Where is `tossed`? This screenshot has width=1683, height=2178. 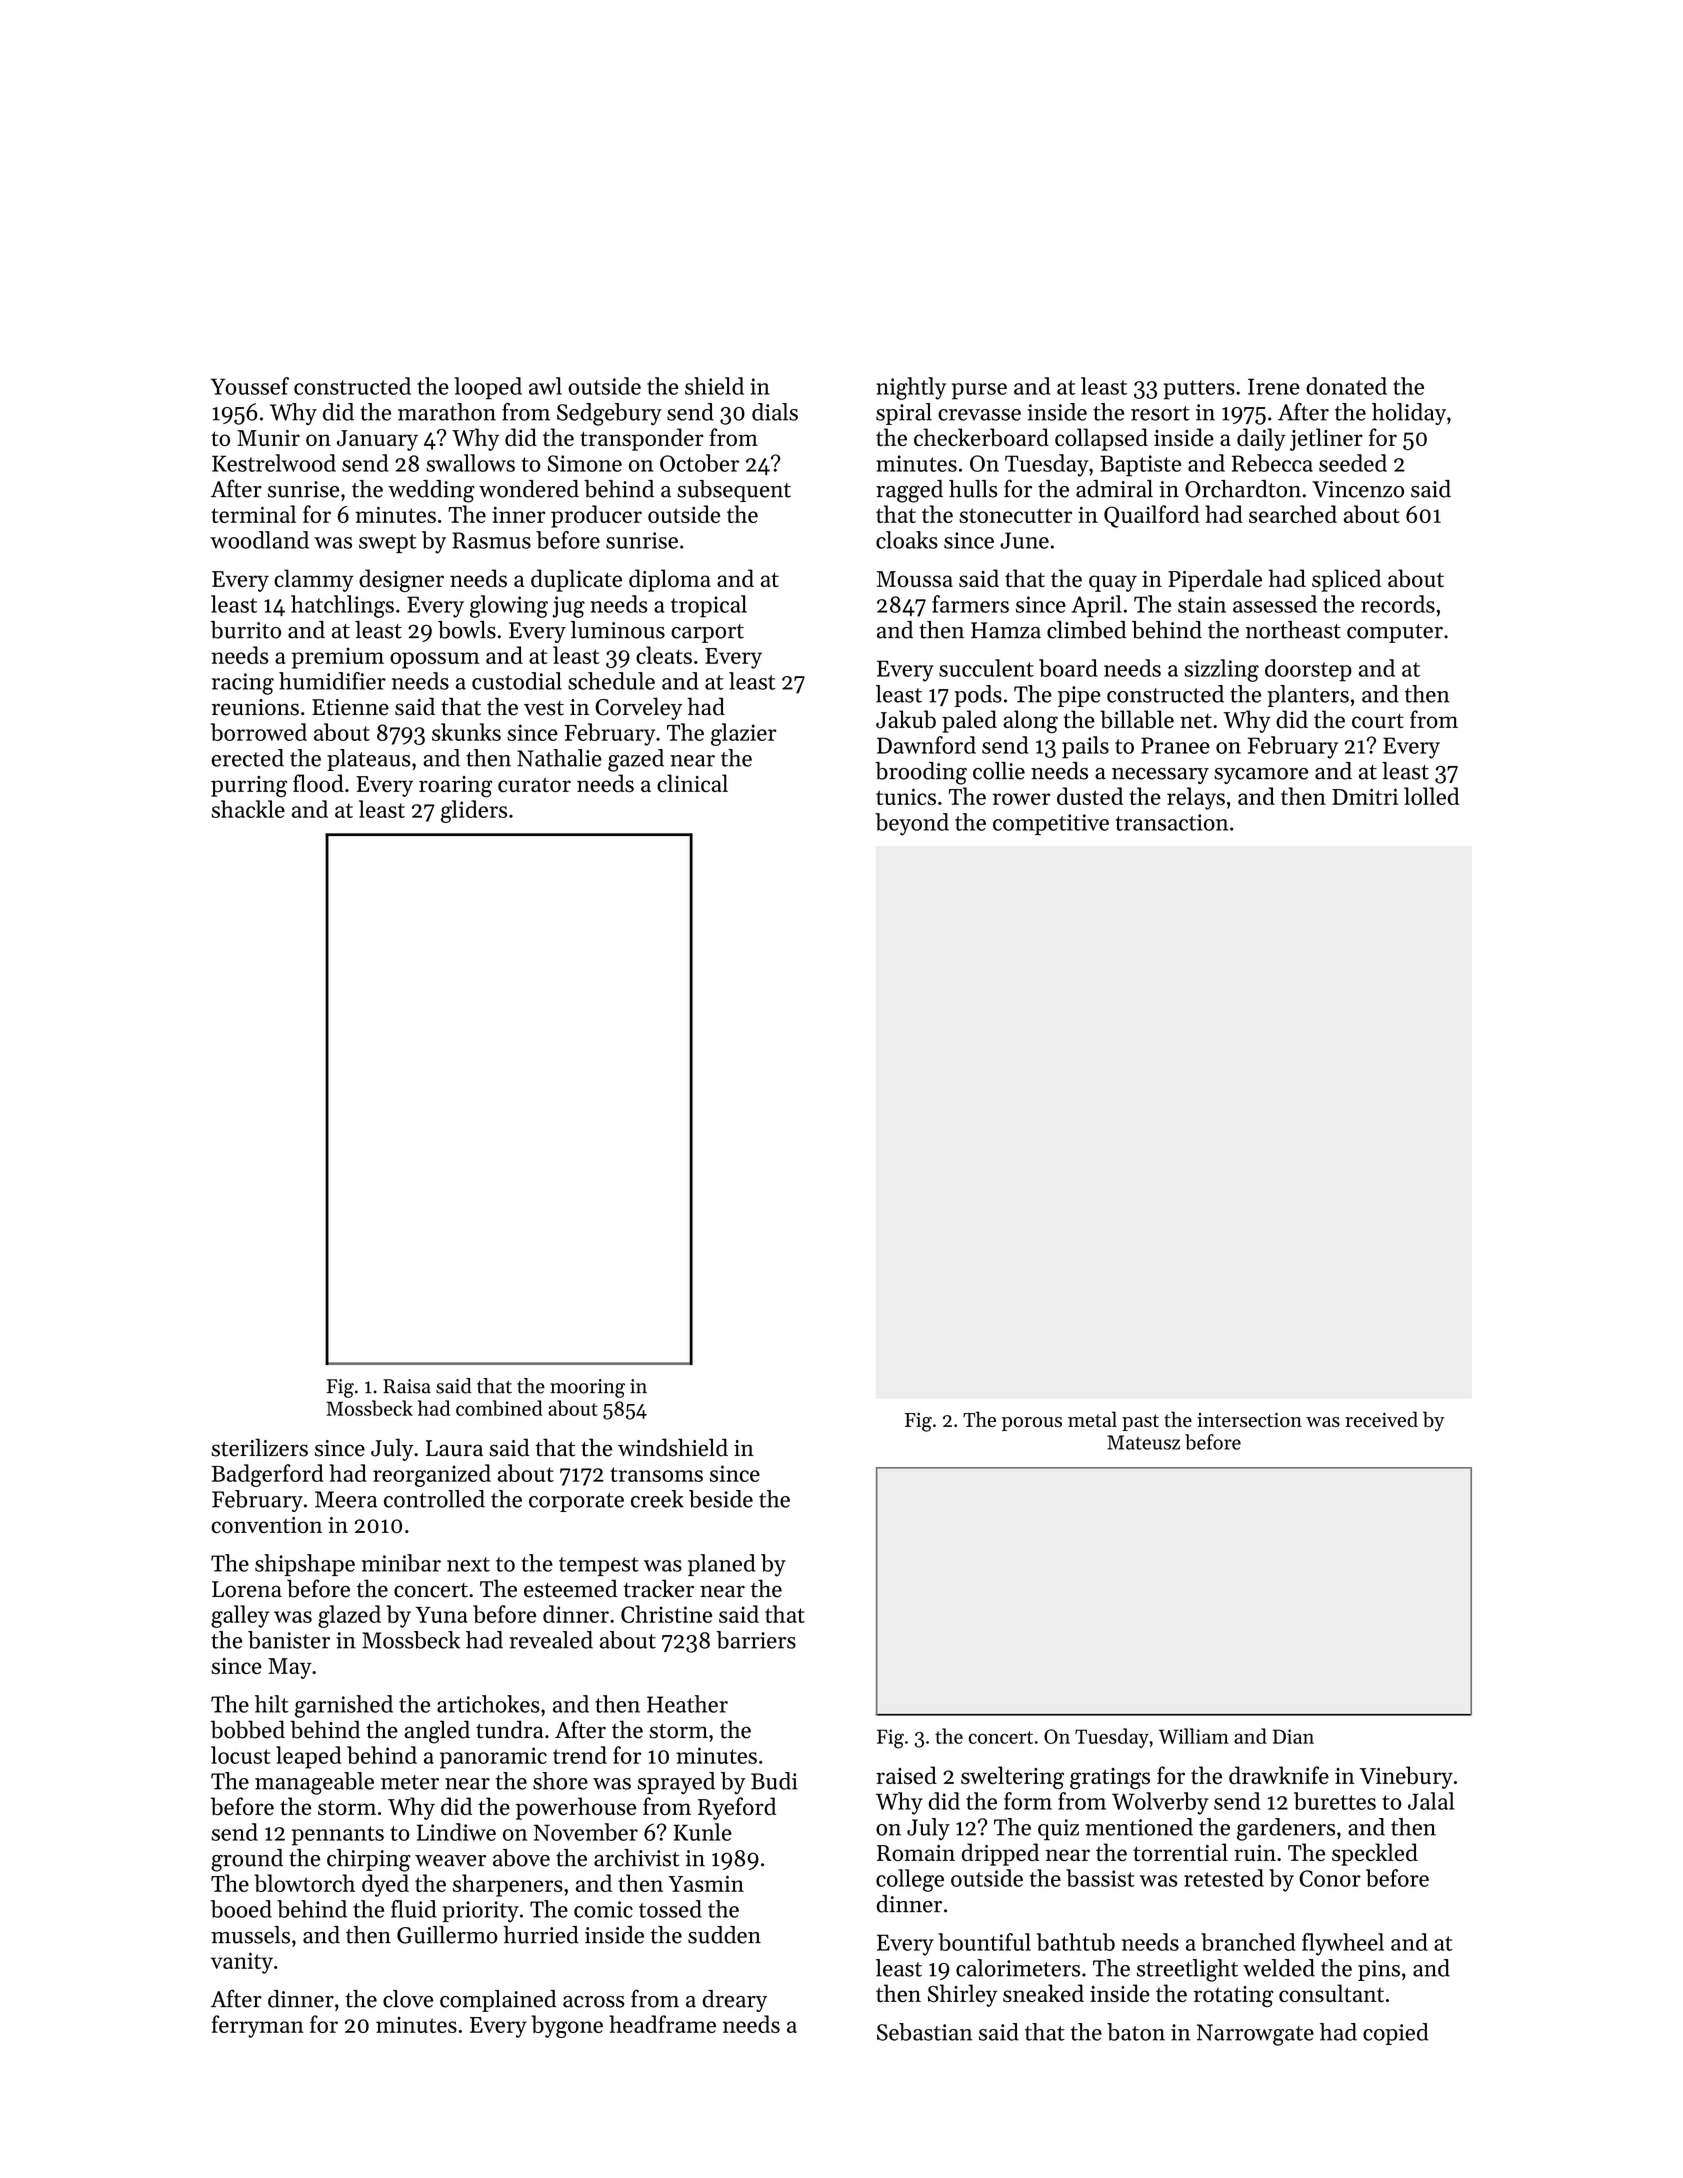 tossed is located at coordinates (670, 1909).
